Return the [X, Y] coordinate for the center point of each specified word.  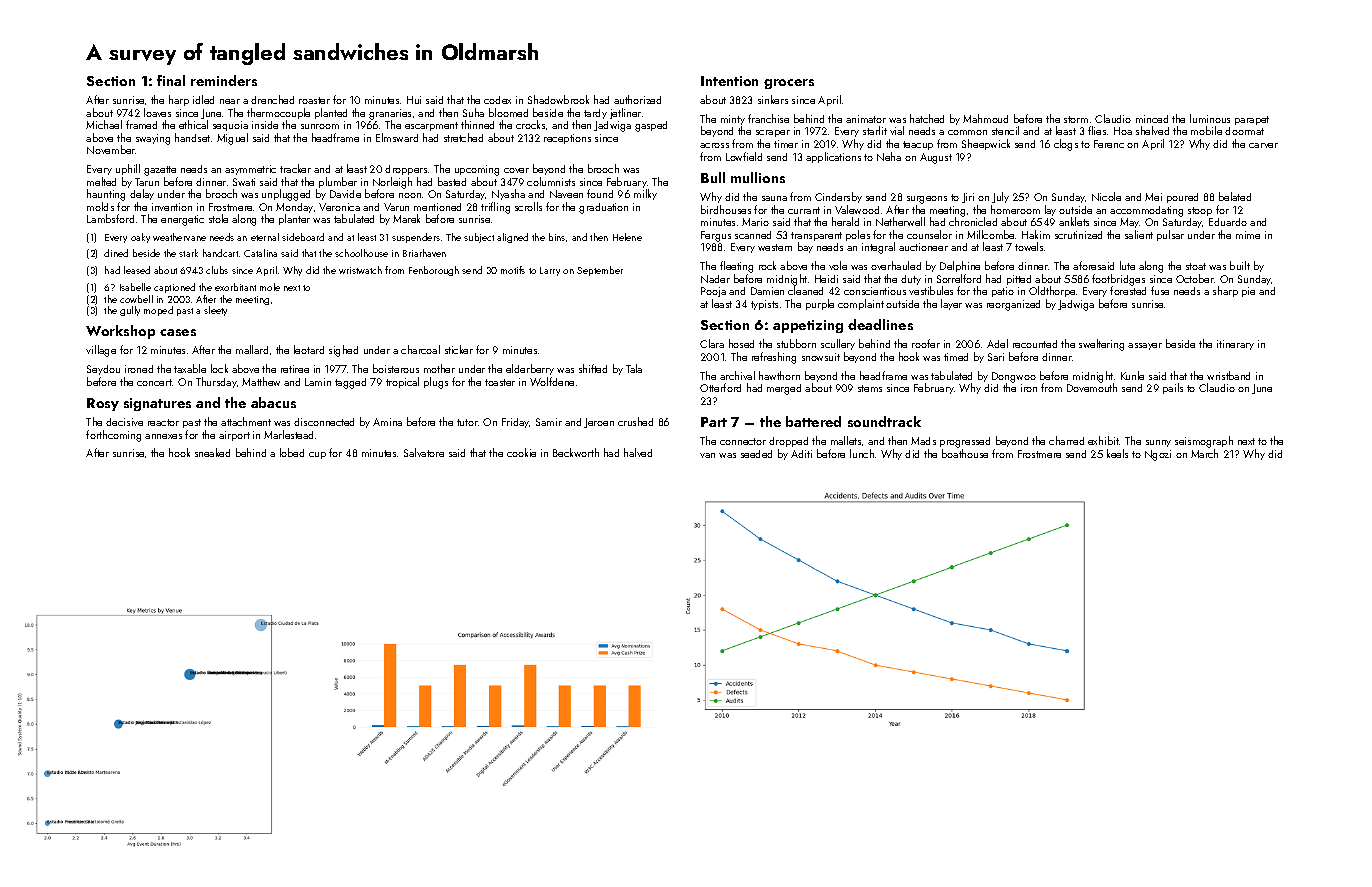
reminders [224, 80]
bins [557, 237]
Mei [1153, 197]
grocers [789, 84]
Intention [729, 81]
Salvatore [424, 452]
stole [218, 218]
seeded [756, 454]
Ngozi [1158, 455]
